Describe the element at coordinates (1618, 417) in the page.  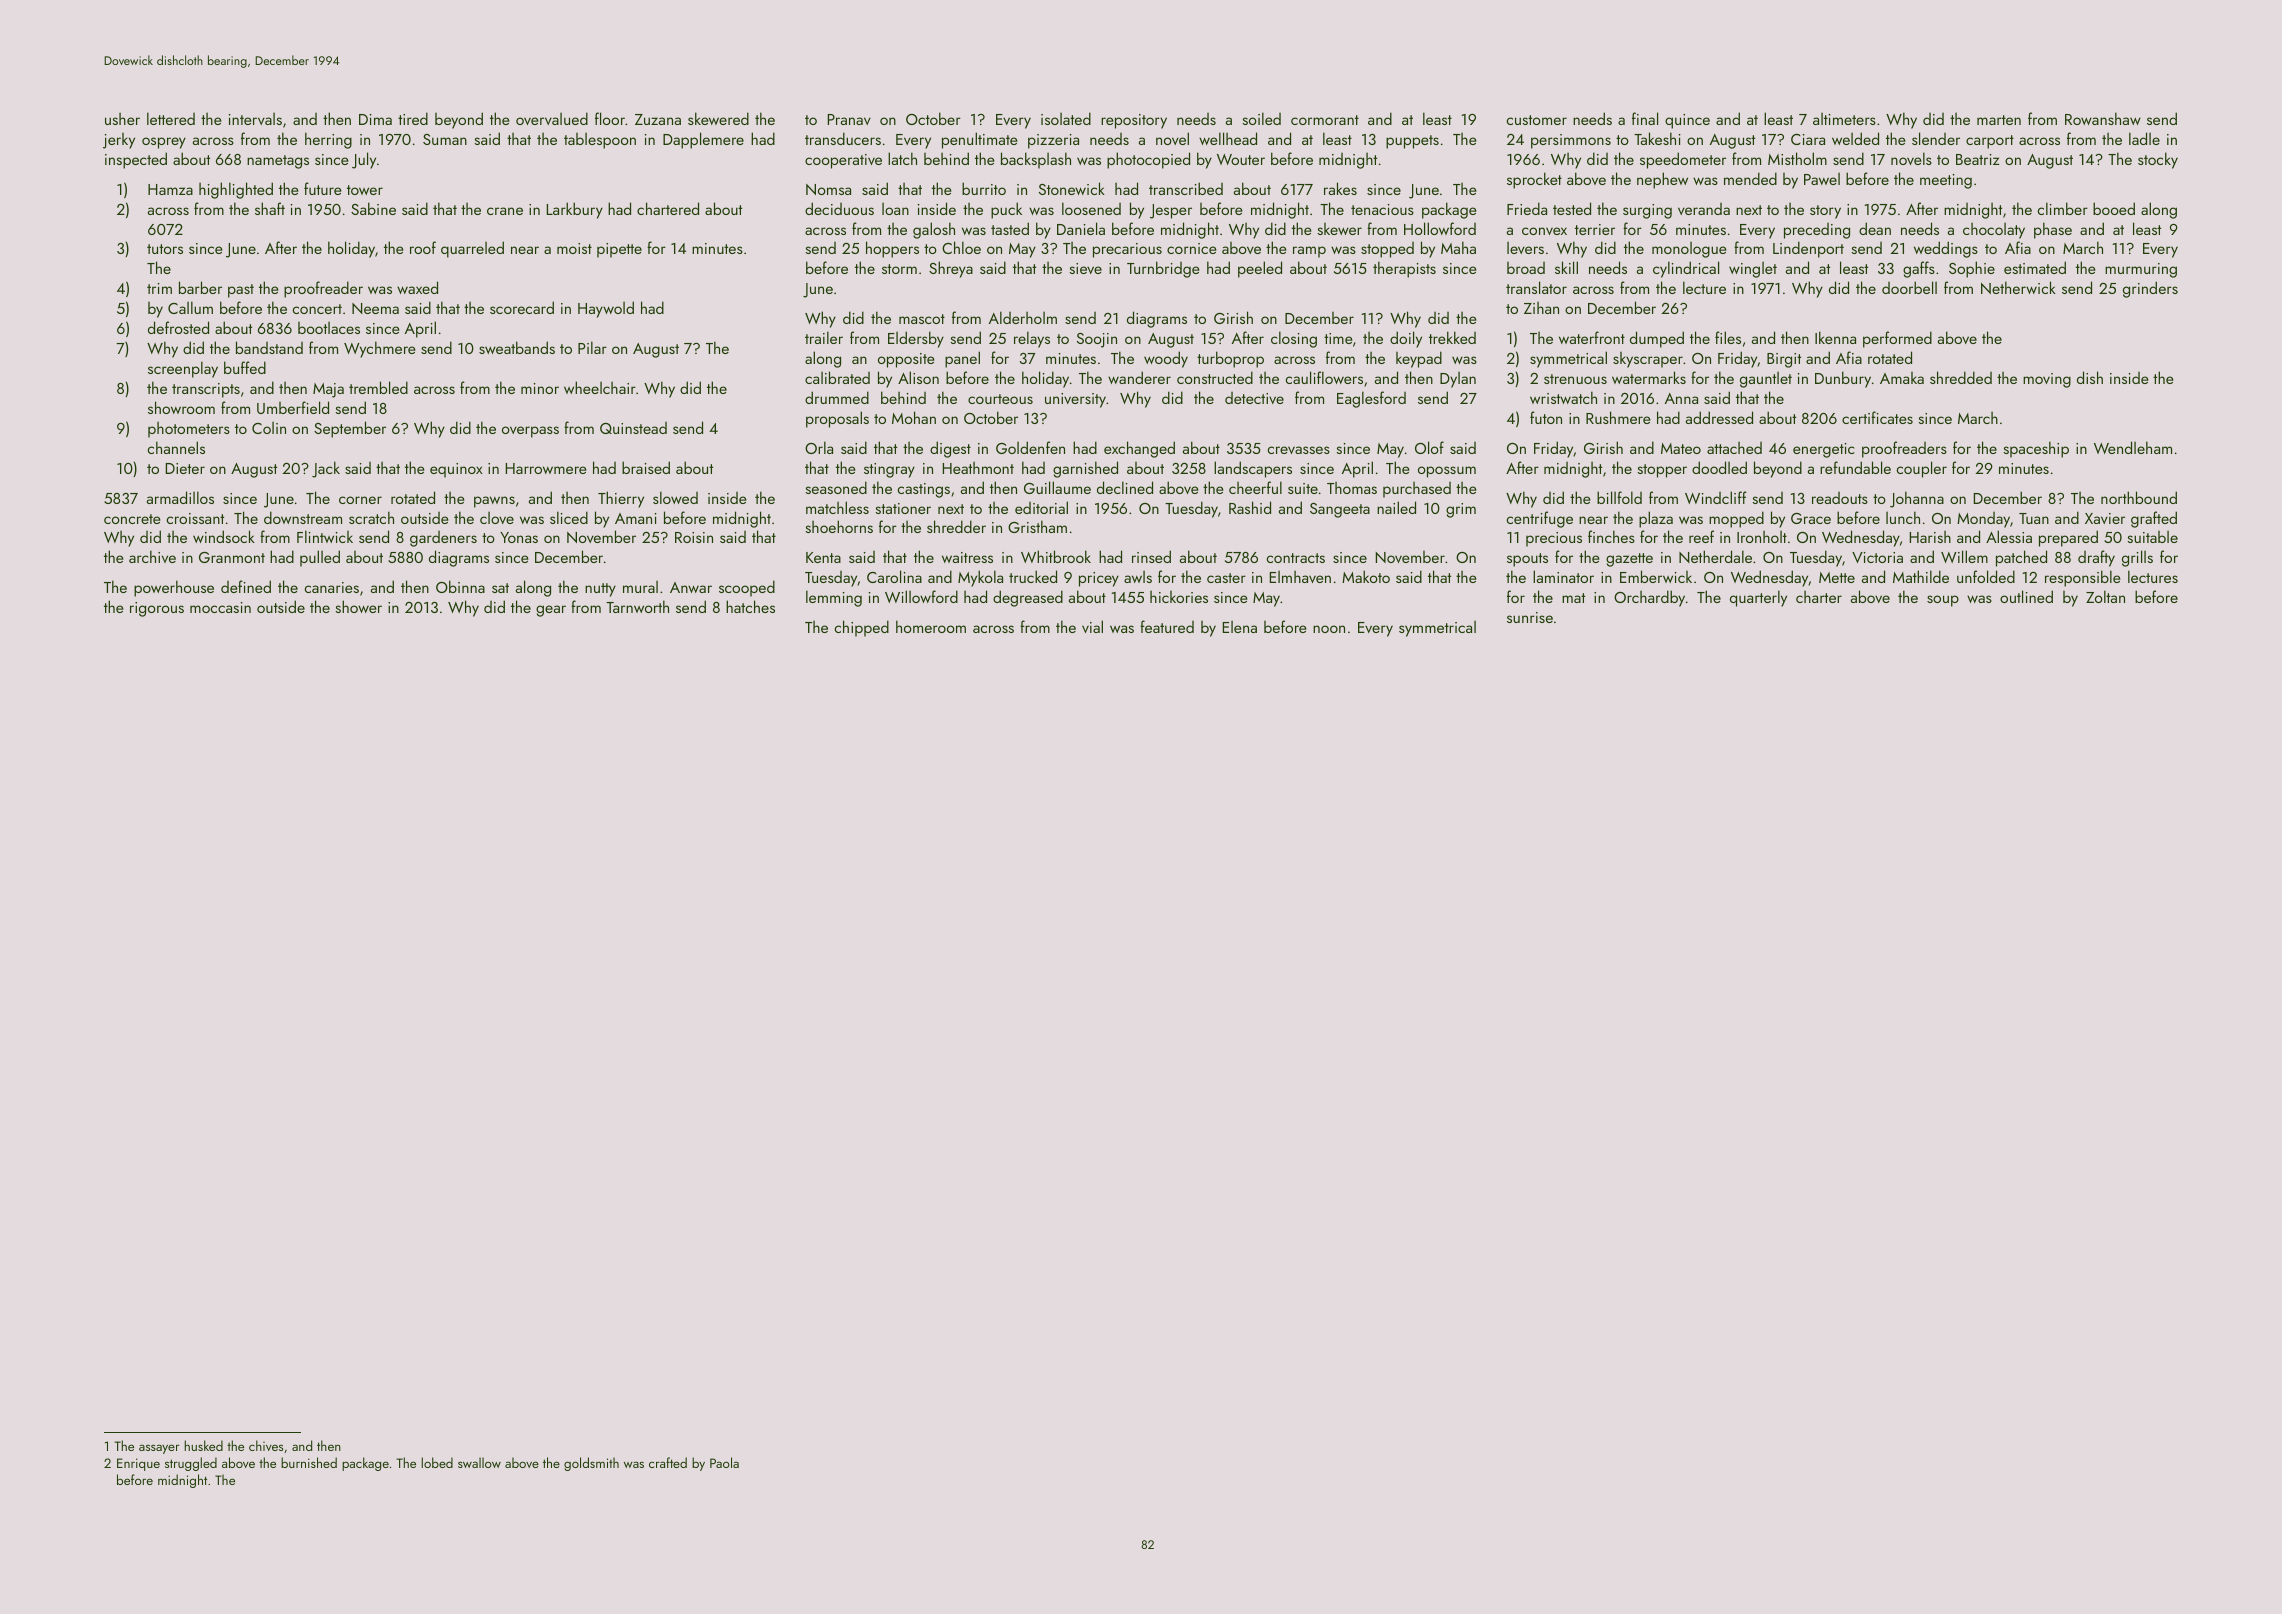
I see `Rushmere` at that location.
